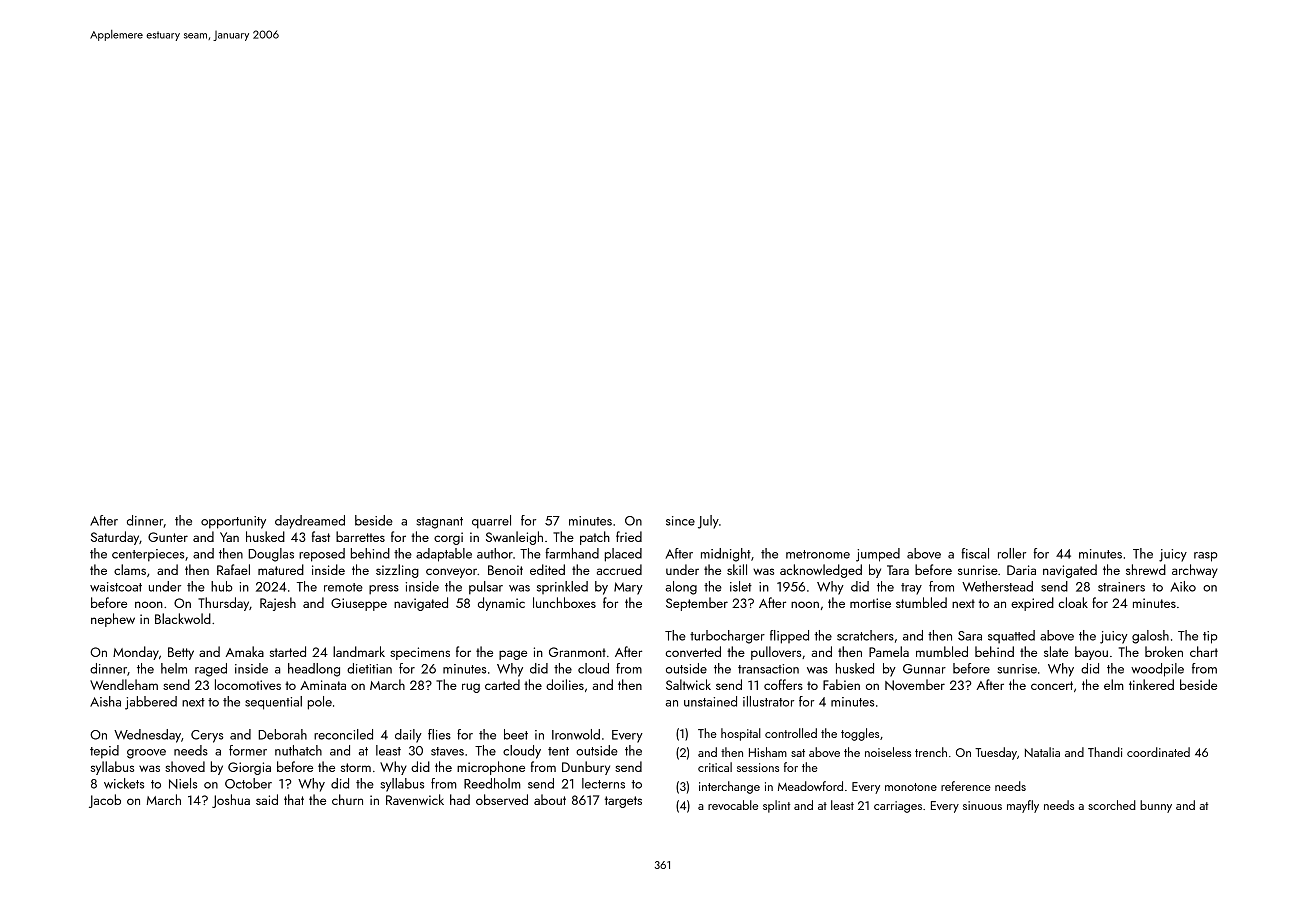 The height and width of the page is (924, 1308). What do you see at coordinates (733, 805) in the page?
I see `revocable` at bounding box center [733, 805].
